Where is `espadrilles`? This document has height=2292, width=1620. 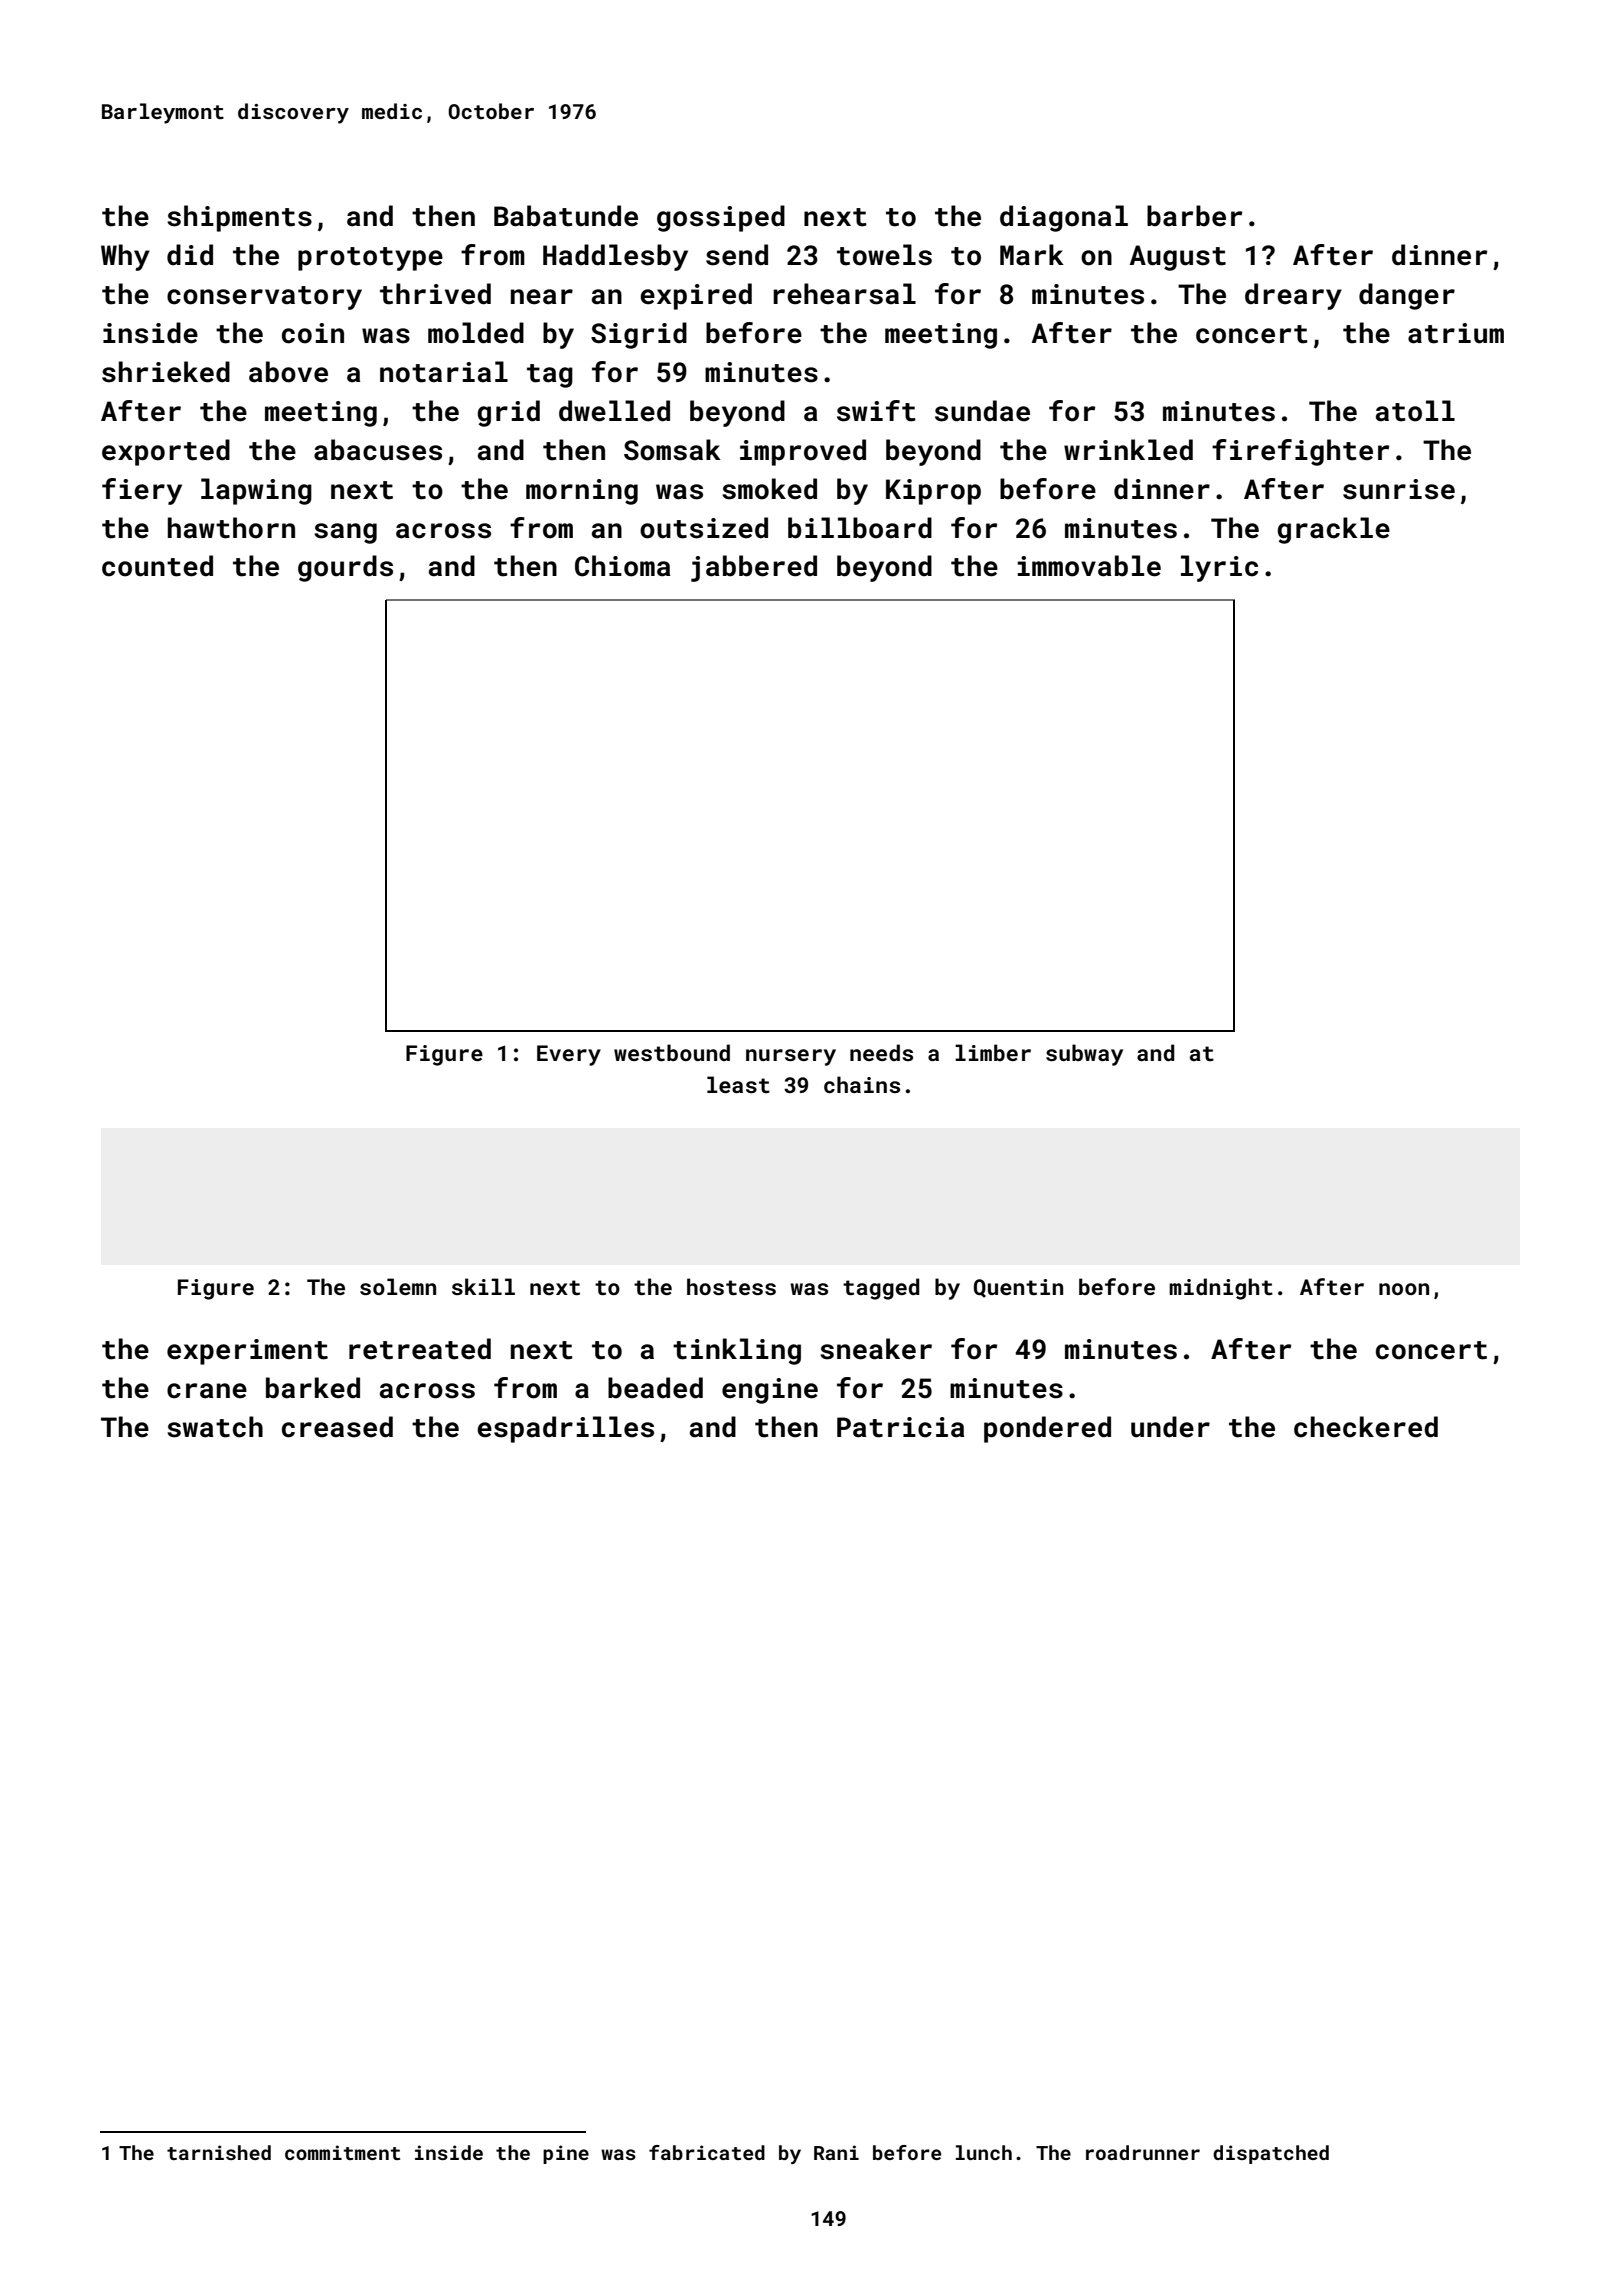
espadrilles is located at coordinates (565, 1429).
